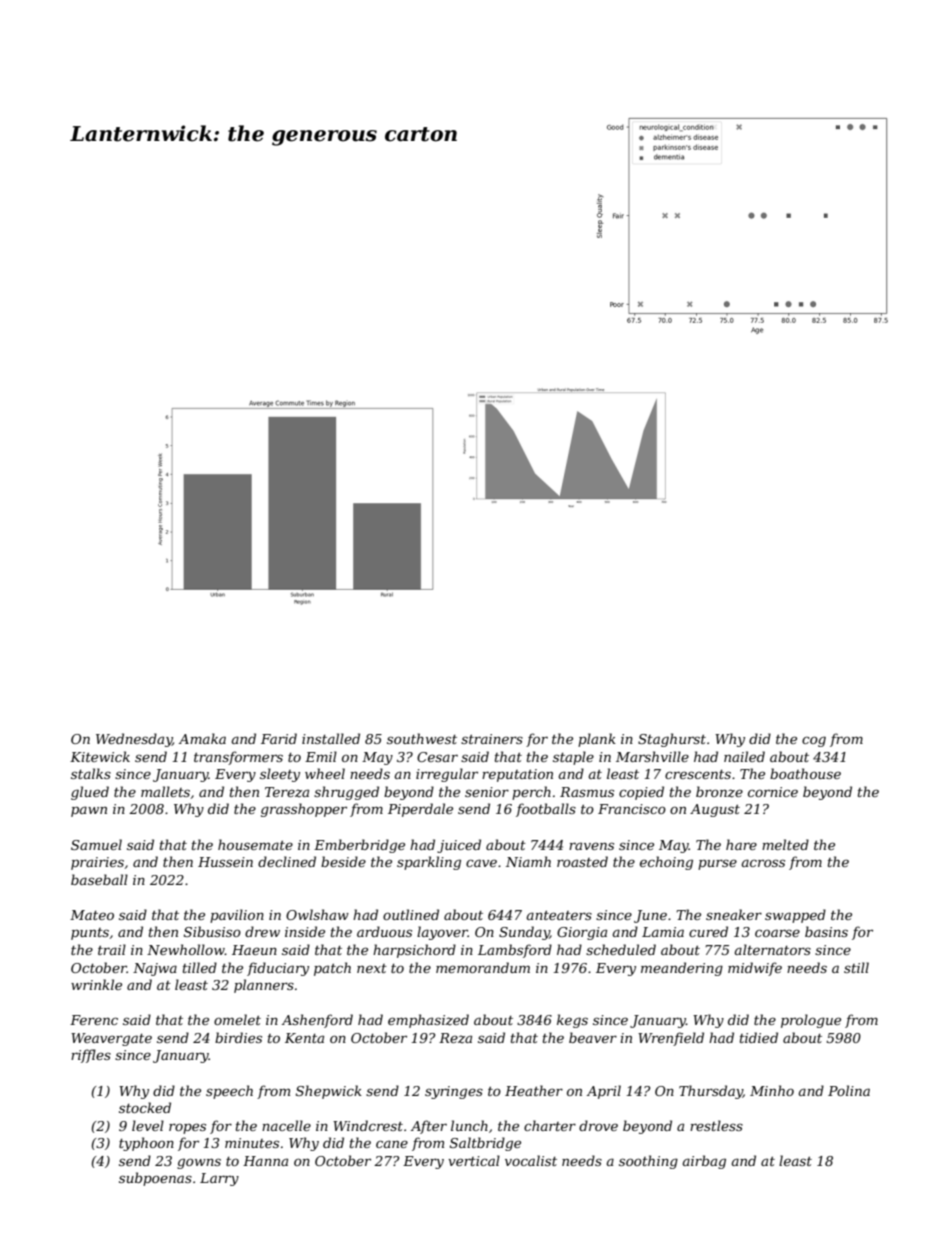 This page has height=1233, width=952. Describe the element at coordinates (96, 984) in the page. I see `wrinkle` at that location.
